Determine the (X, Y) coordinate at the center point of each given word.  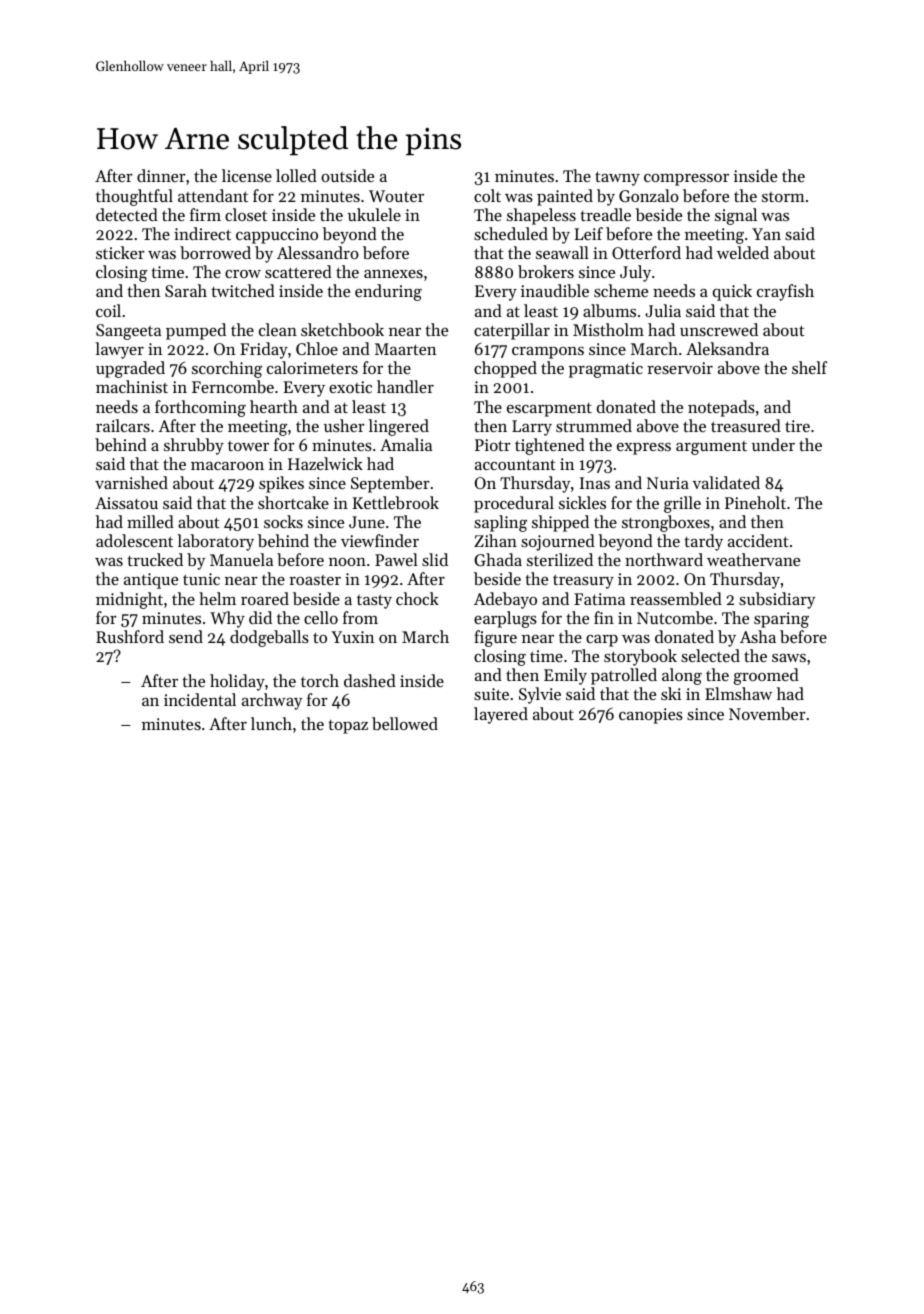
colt (487, 195)
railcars (123, 425)
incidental (200, 699)
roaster (315, 580)
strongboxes (666, 523)
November (767, 713)
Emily (565, 676)
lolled (296, 175)
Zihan (495, 540)
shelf (810, 367)
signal (736, 216)
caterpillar (512, 331)
